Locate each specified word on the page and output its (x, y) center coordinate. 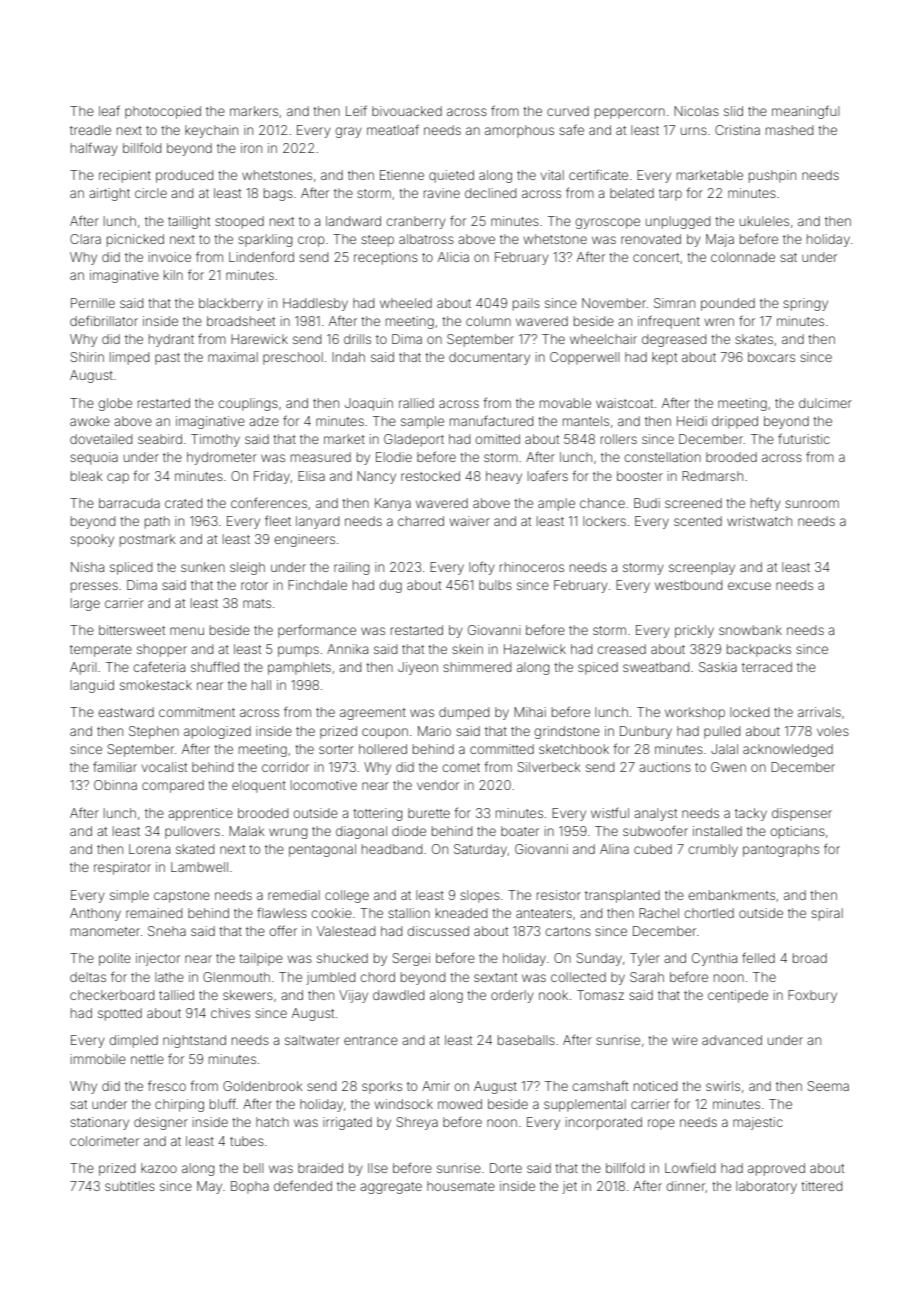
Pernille (93, 303)
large (85, 604)
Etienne (402, 175)
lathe (169, 977)
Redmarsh (712, 476)
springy (805, 304)
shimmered (477, 667)
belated (632, 193)
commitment (197, 712)
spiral (827, 914)
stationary (99, 1123)
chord (377, 977)
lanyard (317, 522)
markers (254, 111)
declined (490, 193)
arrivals (819, 712)
